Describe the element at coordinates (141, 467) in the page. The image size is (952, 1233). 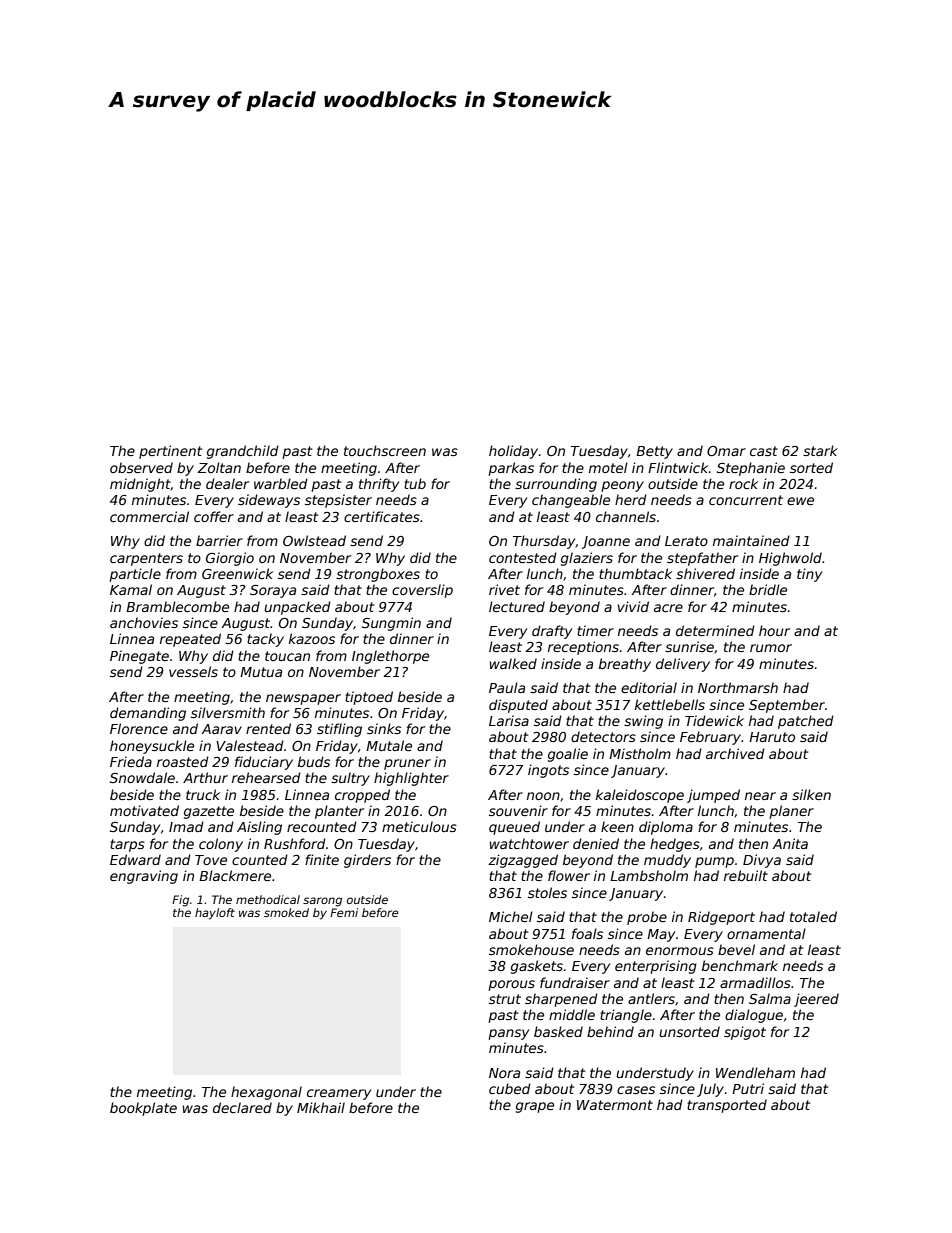
I see `observed` at that location.
